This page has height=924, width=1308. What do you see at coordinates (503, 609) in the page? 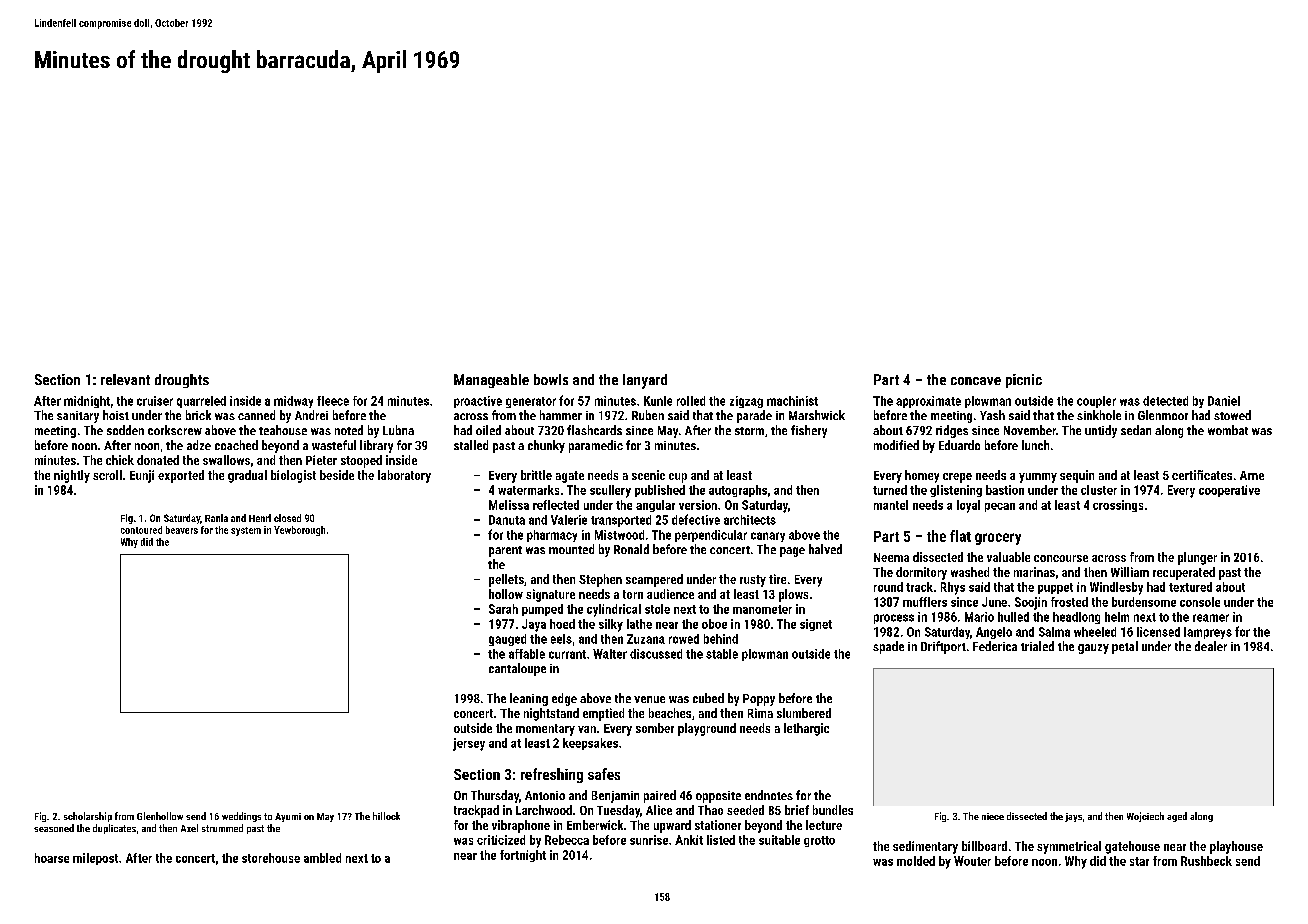
I see `Sarah` at bounding box center [503, 609].
